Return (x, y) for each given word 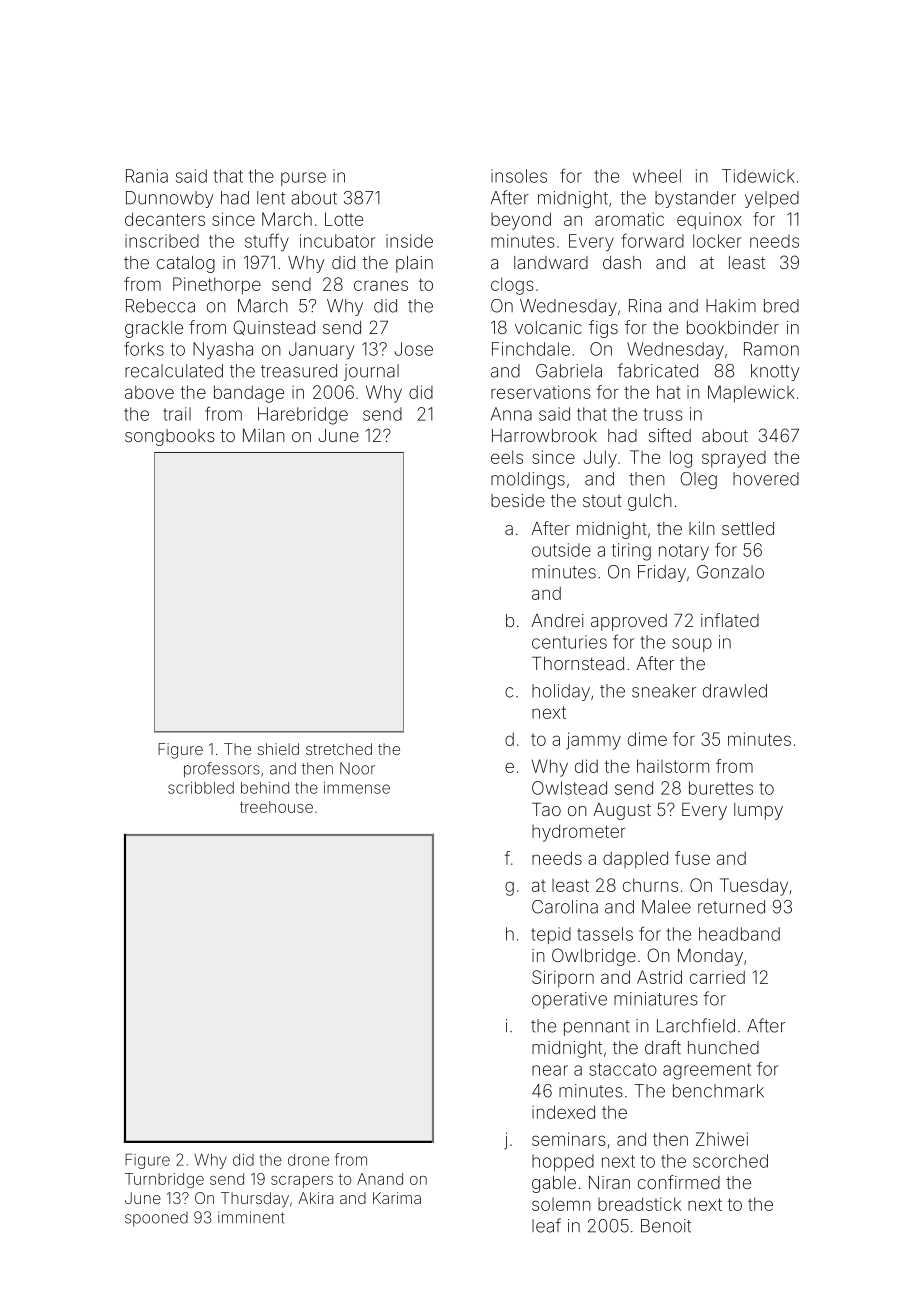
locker (717, 241)
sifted (670, 435)
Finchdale (531, 349)
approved (629, 622)
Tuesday (754, 887)
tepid (551, 935)
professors (222, 770)
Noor (357, 768)
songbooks (170, 437)
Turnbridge (164, 1180)
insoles (519, 176)
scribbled (201, 788)
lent (271, 198)
